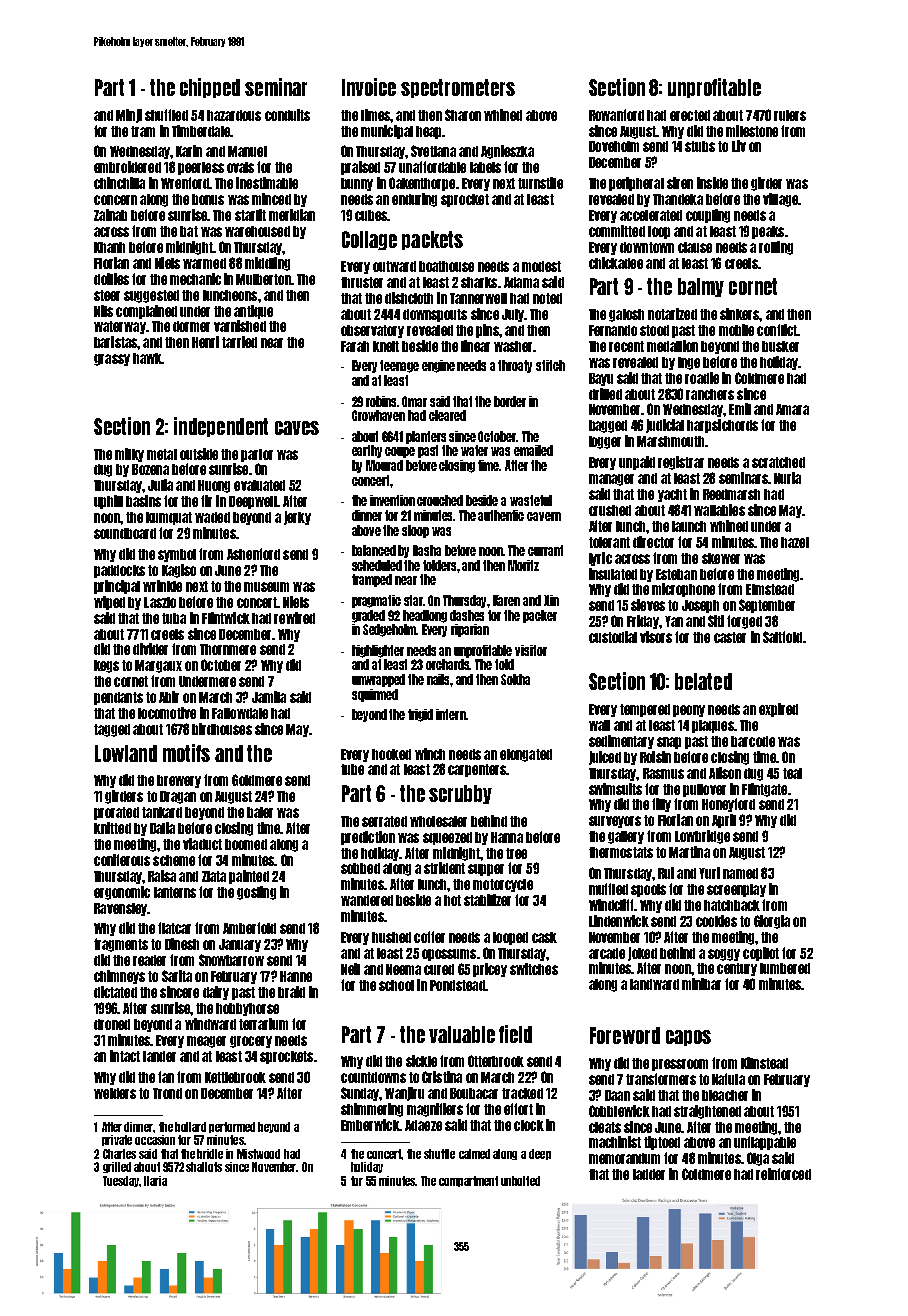 This page has height=1316, width=908. I want to click on valuable, so click(462, 1034).
